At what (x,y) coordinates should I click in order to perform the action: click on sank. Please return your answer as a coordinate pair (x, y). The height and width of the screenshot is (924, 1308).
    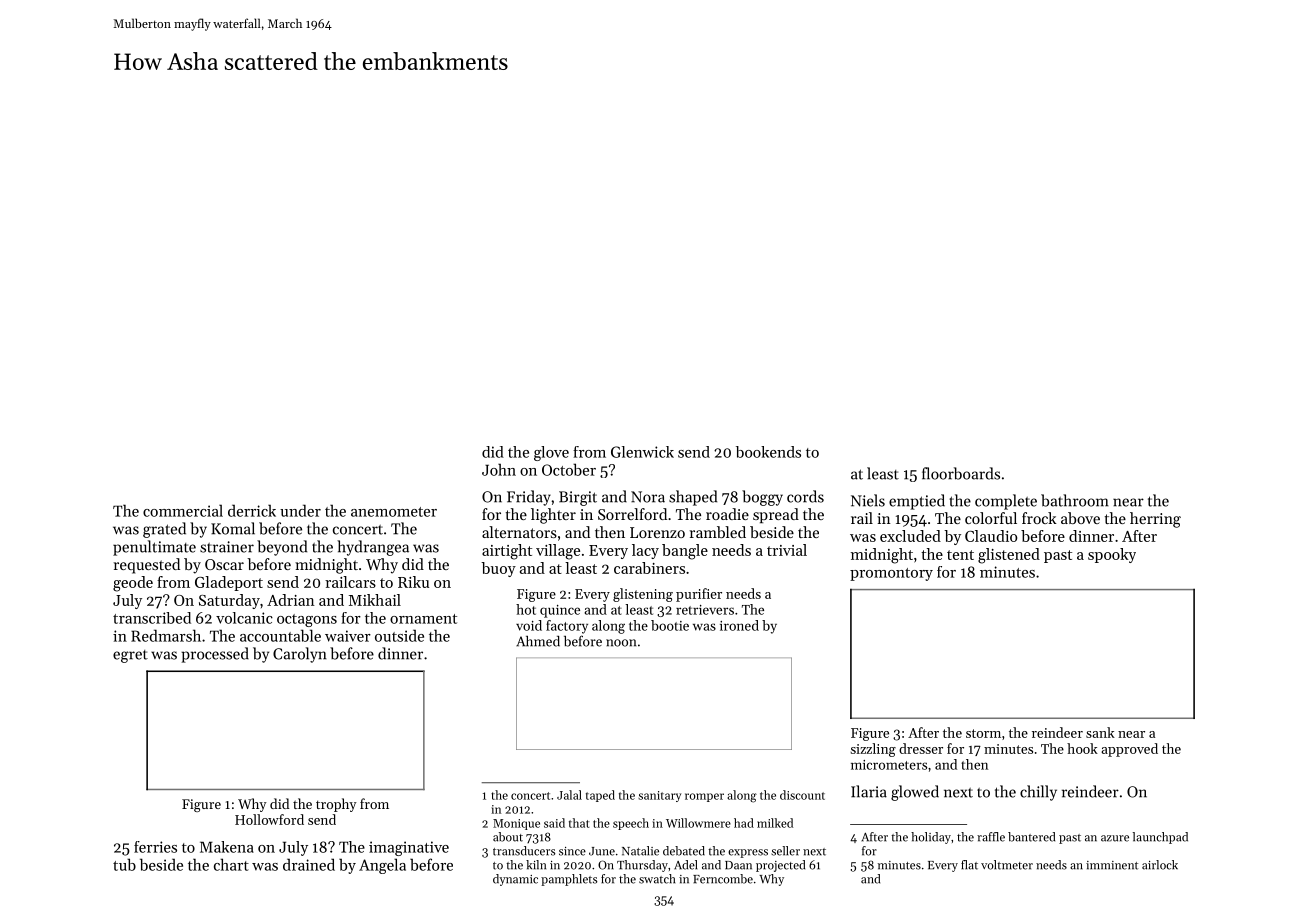
    Looking at the image, I should click on (1100, 732).
